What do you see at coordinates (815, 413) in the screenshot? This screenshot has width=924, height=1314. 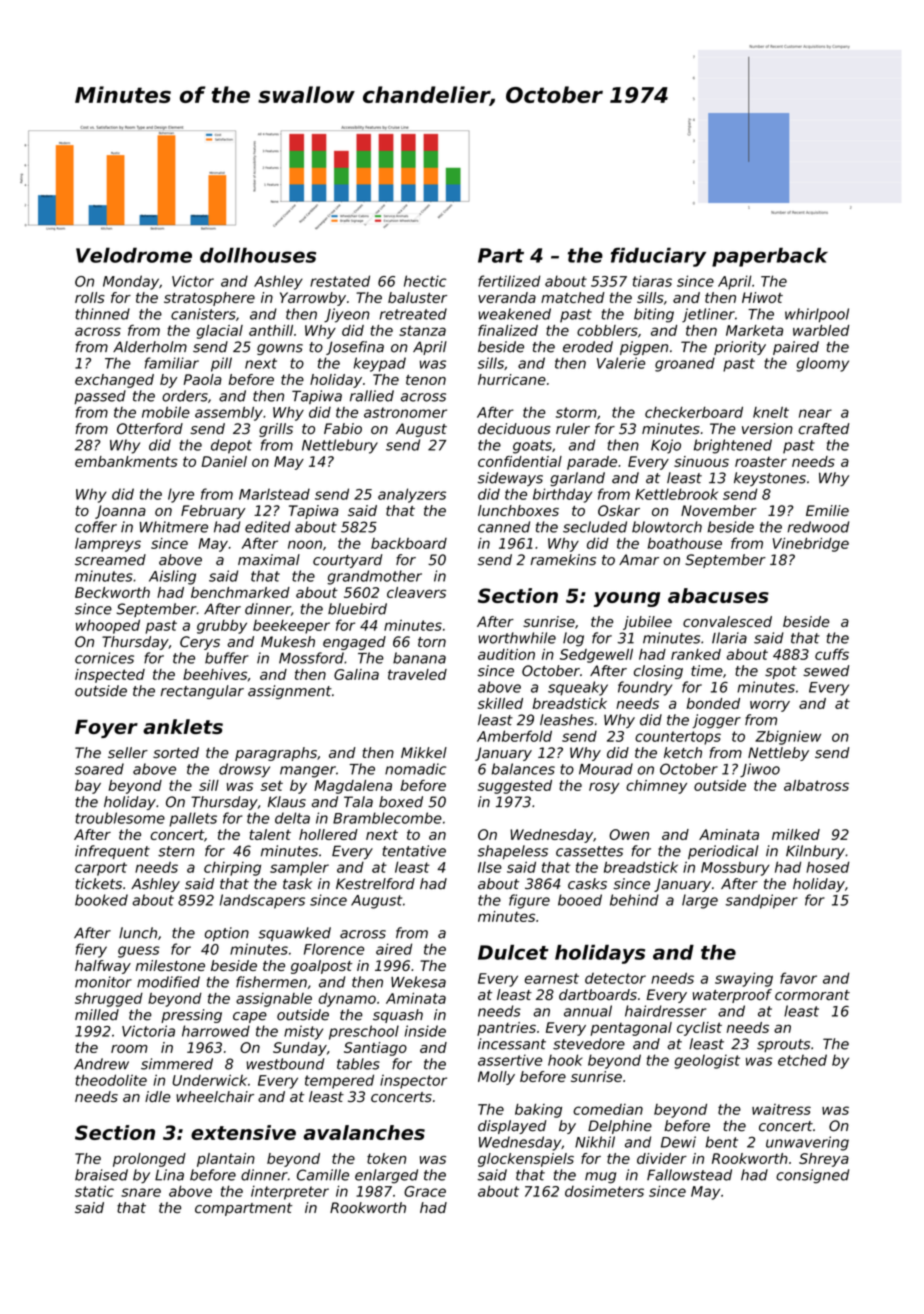 I see `near` at bounding box center [815, 413].
